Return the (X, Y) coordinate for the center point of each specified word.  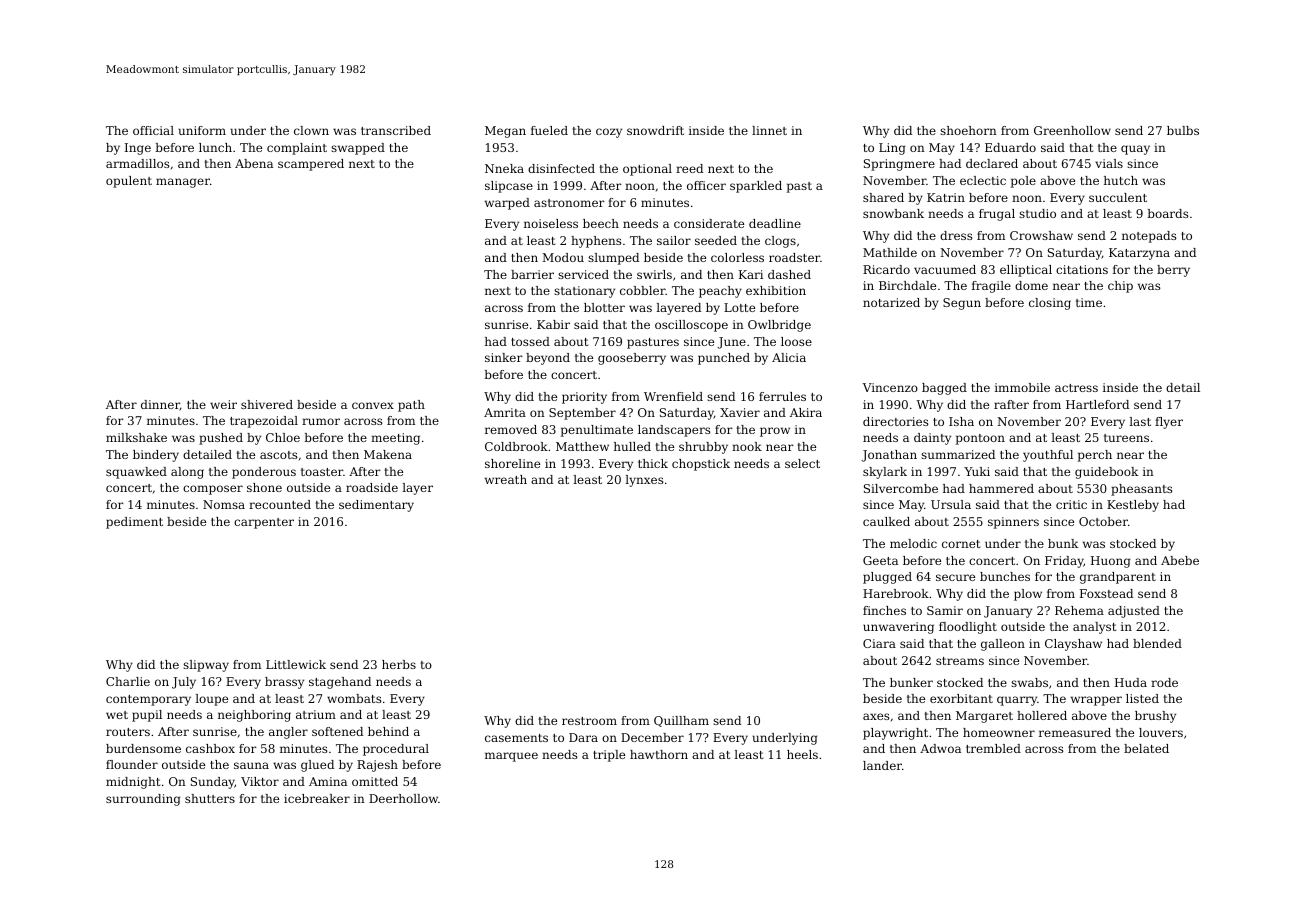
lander (882, 765)
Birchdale (907, 285)
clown (311, 130)
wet (117, 715)
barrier (532, 274)
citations (1082, 269)
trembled (993, 748)
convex (373, 405)
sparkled (756, 187)
